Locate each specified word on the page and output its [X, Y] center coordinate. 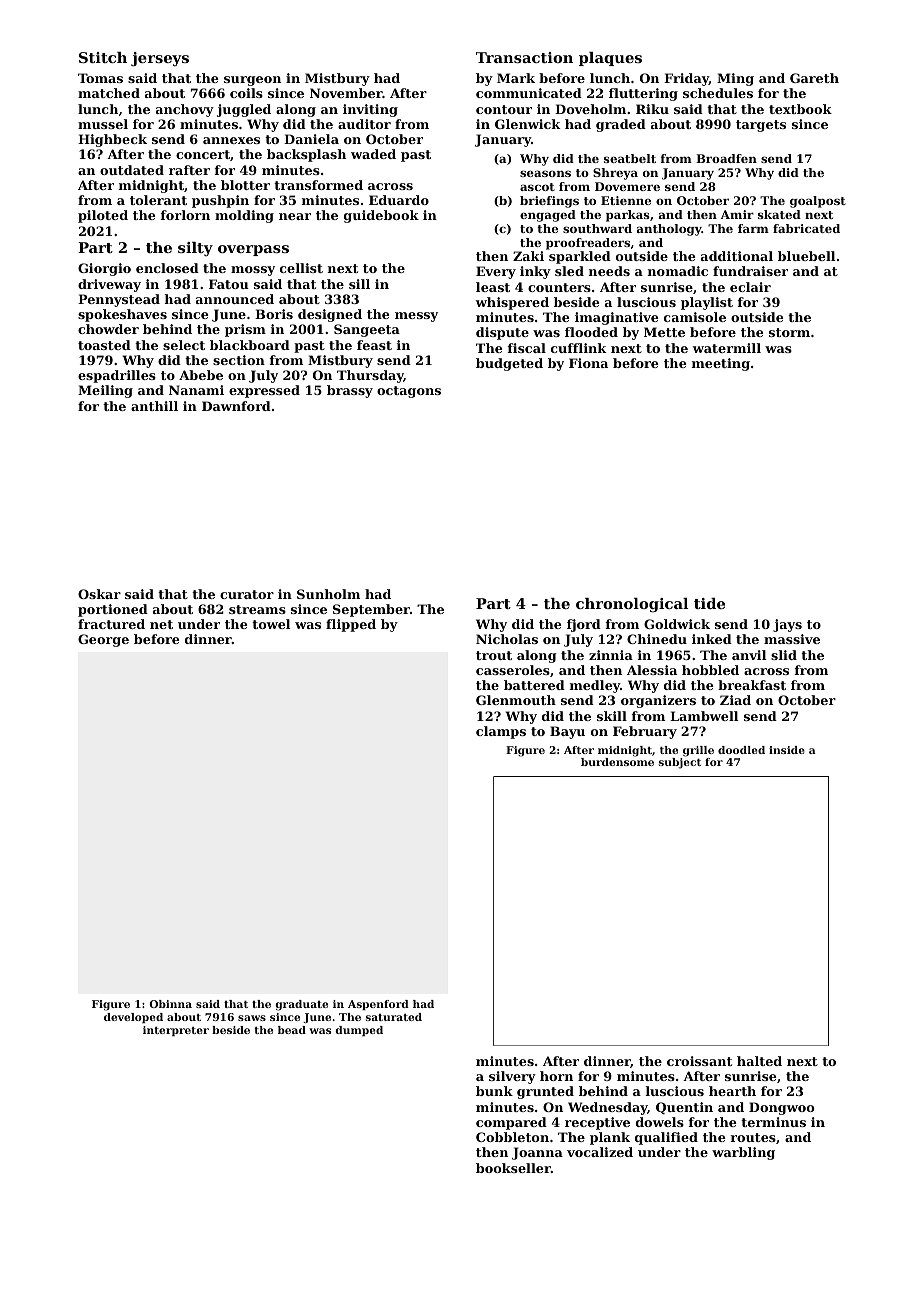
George [103, 640]
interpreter [176, 1031]
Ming [735, 79]
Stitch [103, 57]
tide [709, 603]
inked [712, 639]
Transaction [524, 57]
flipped [351, 625]
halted [759, 1061]
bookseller [513, 1168]
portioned [113, 610]
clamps [501, 732]
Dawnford [236, 406]
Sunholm [328, 594]
